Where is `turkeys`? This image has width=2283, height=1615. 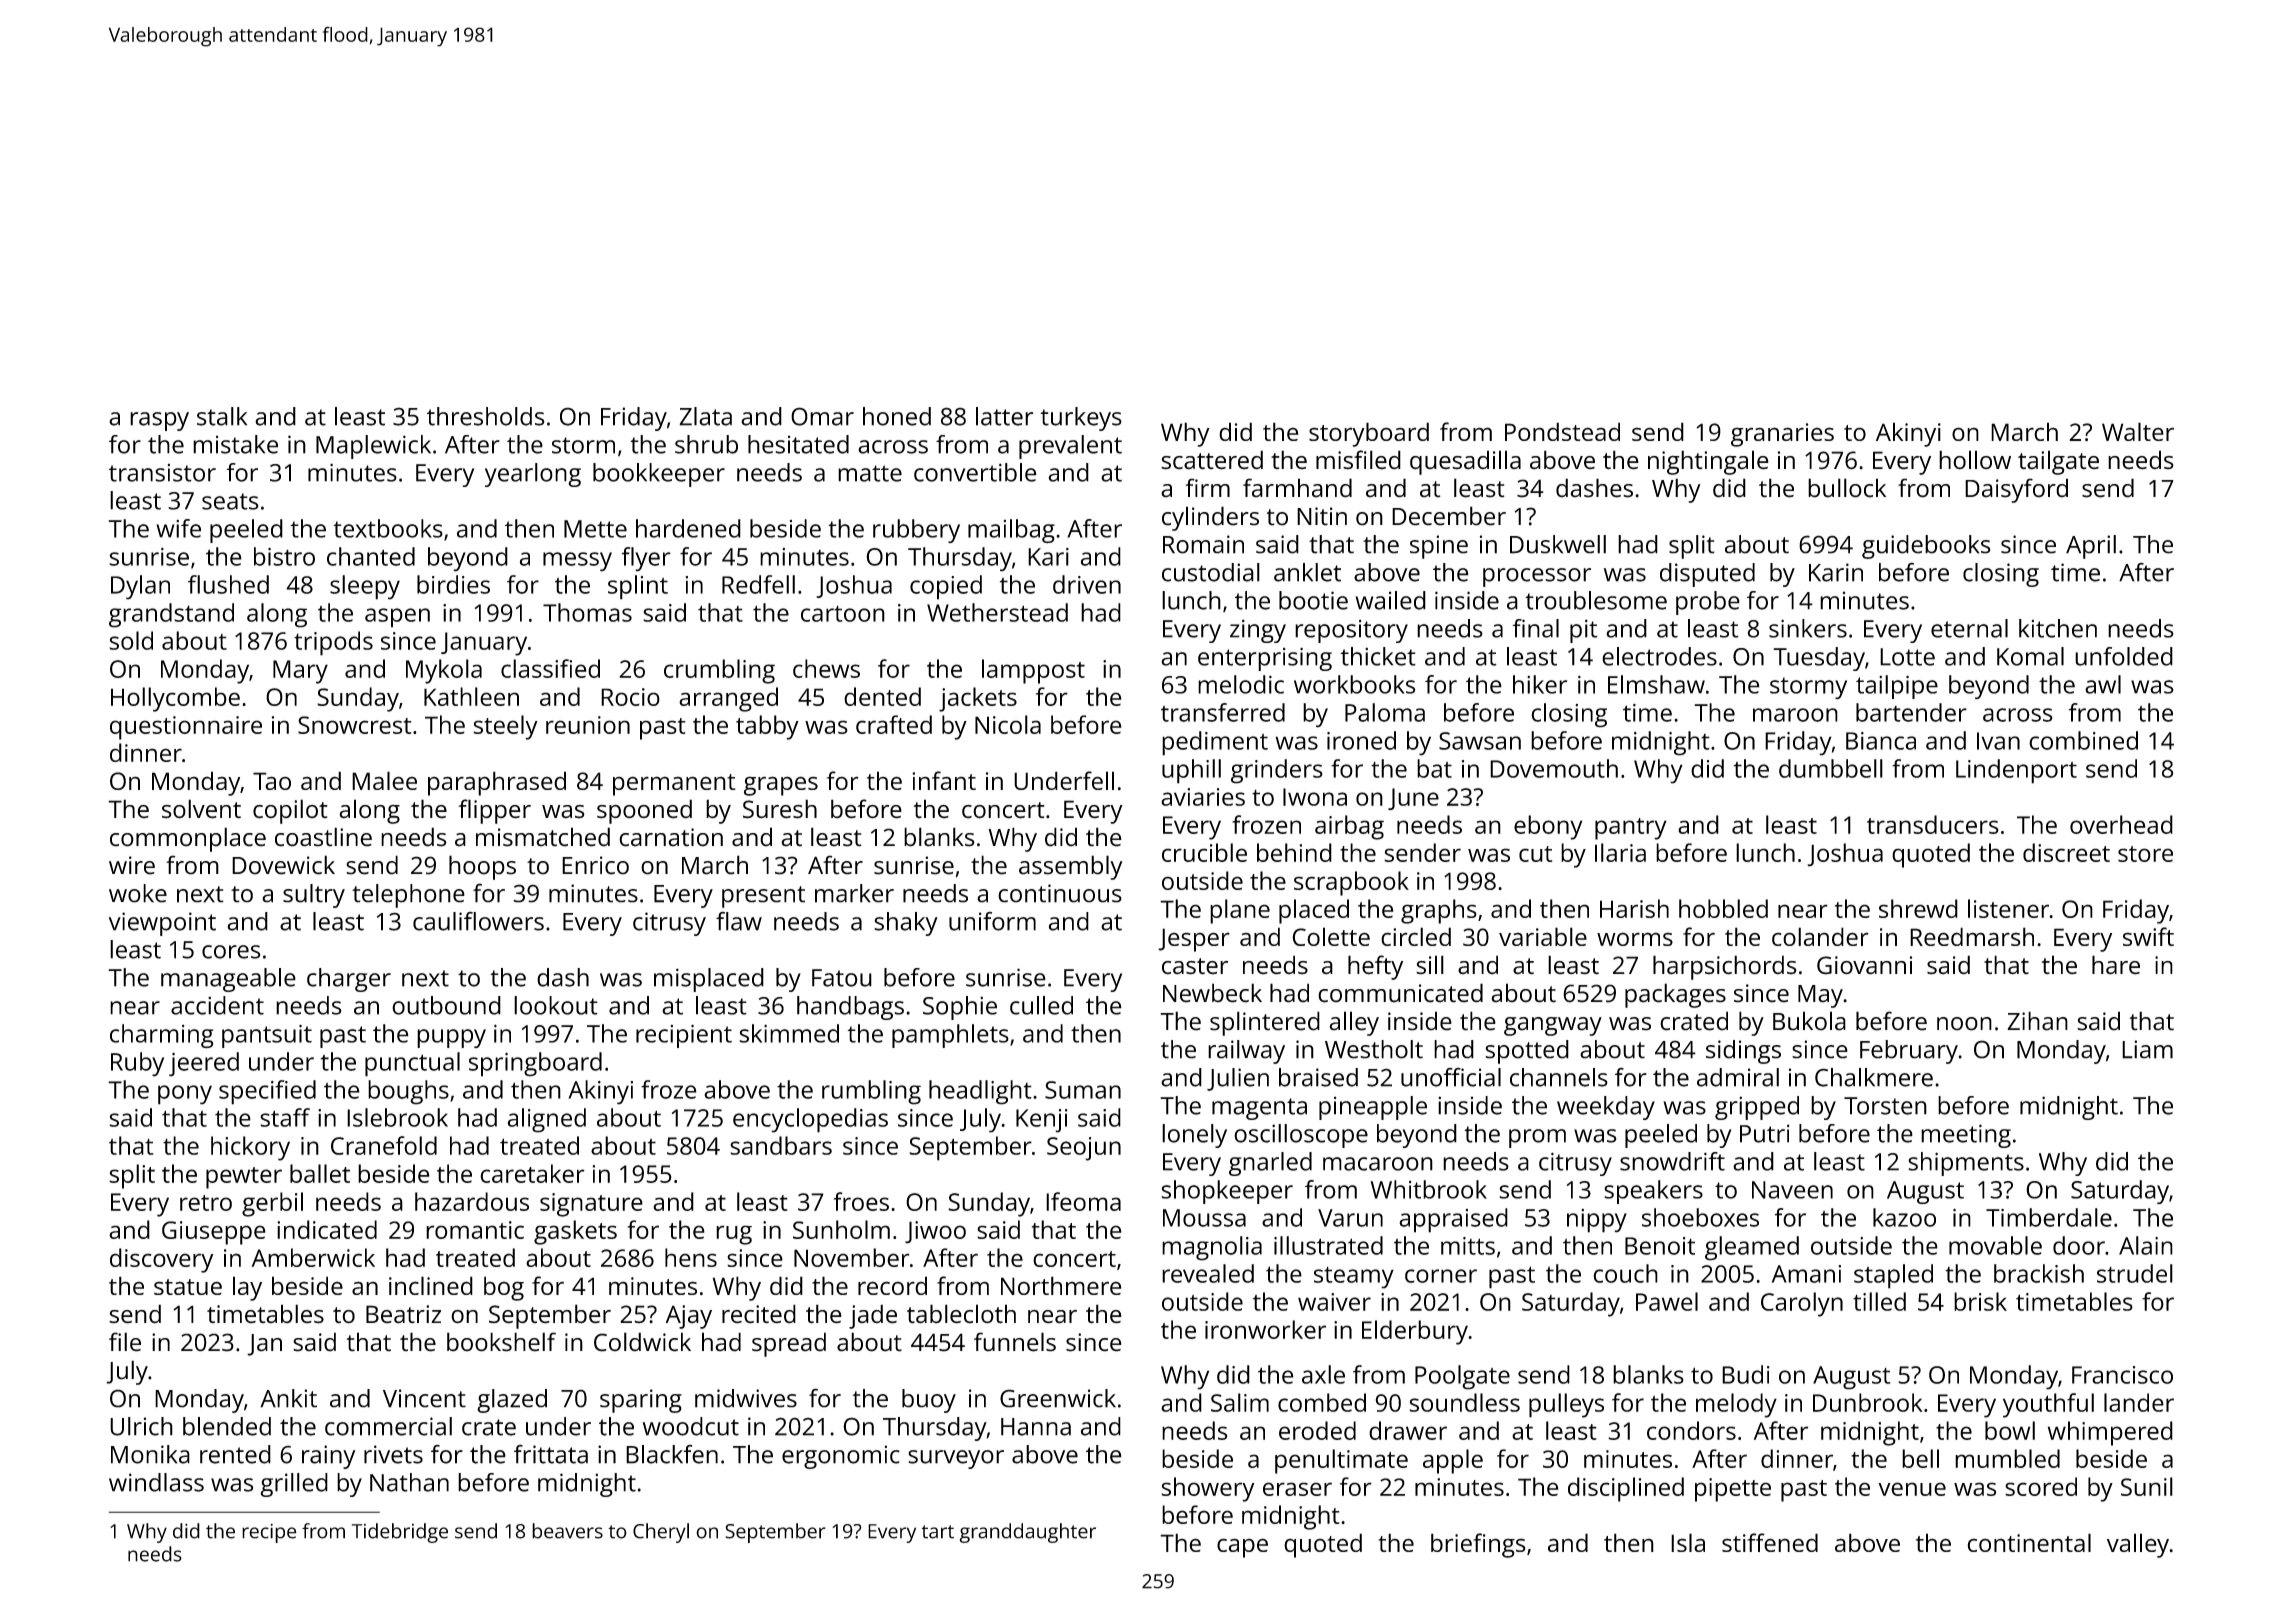
turkeys is located at coordinates (1081, 419).
